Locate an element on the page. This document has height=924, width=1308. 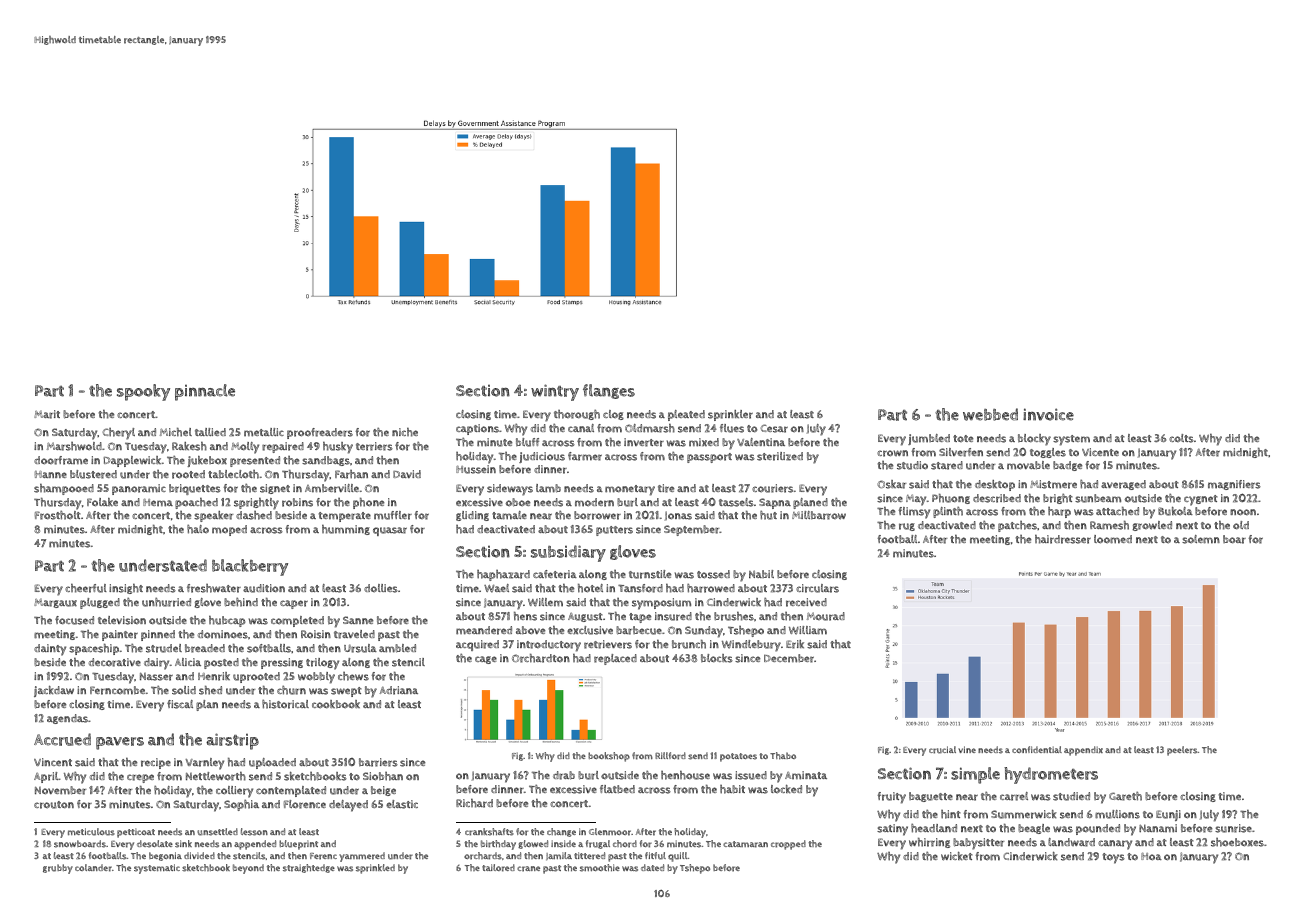
locked is located at coordinates (786, 789).
